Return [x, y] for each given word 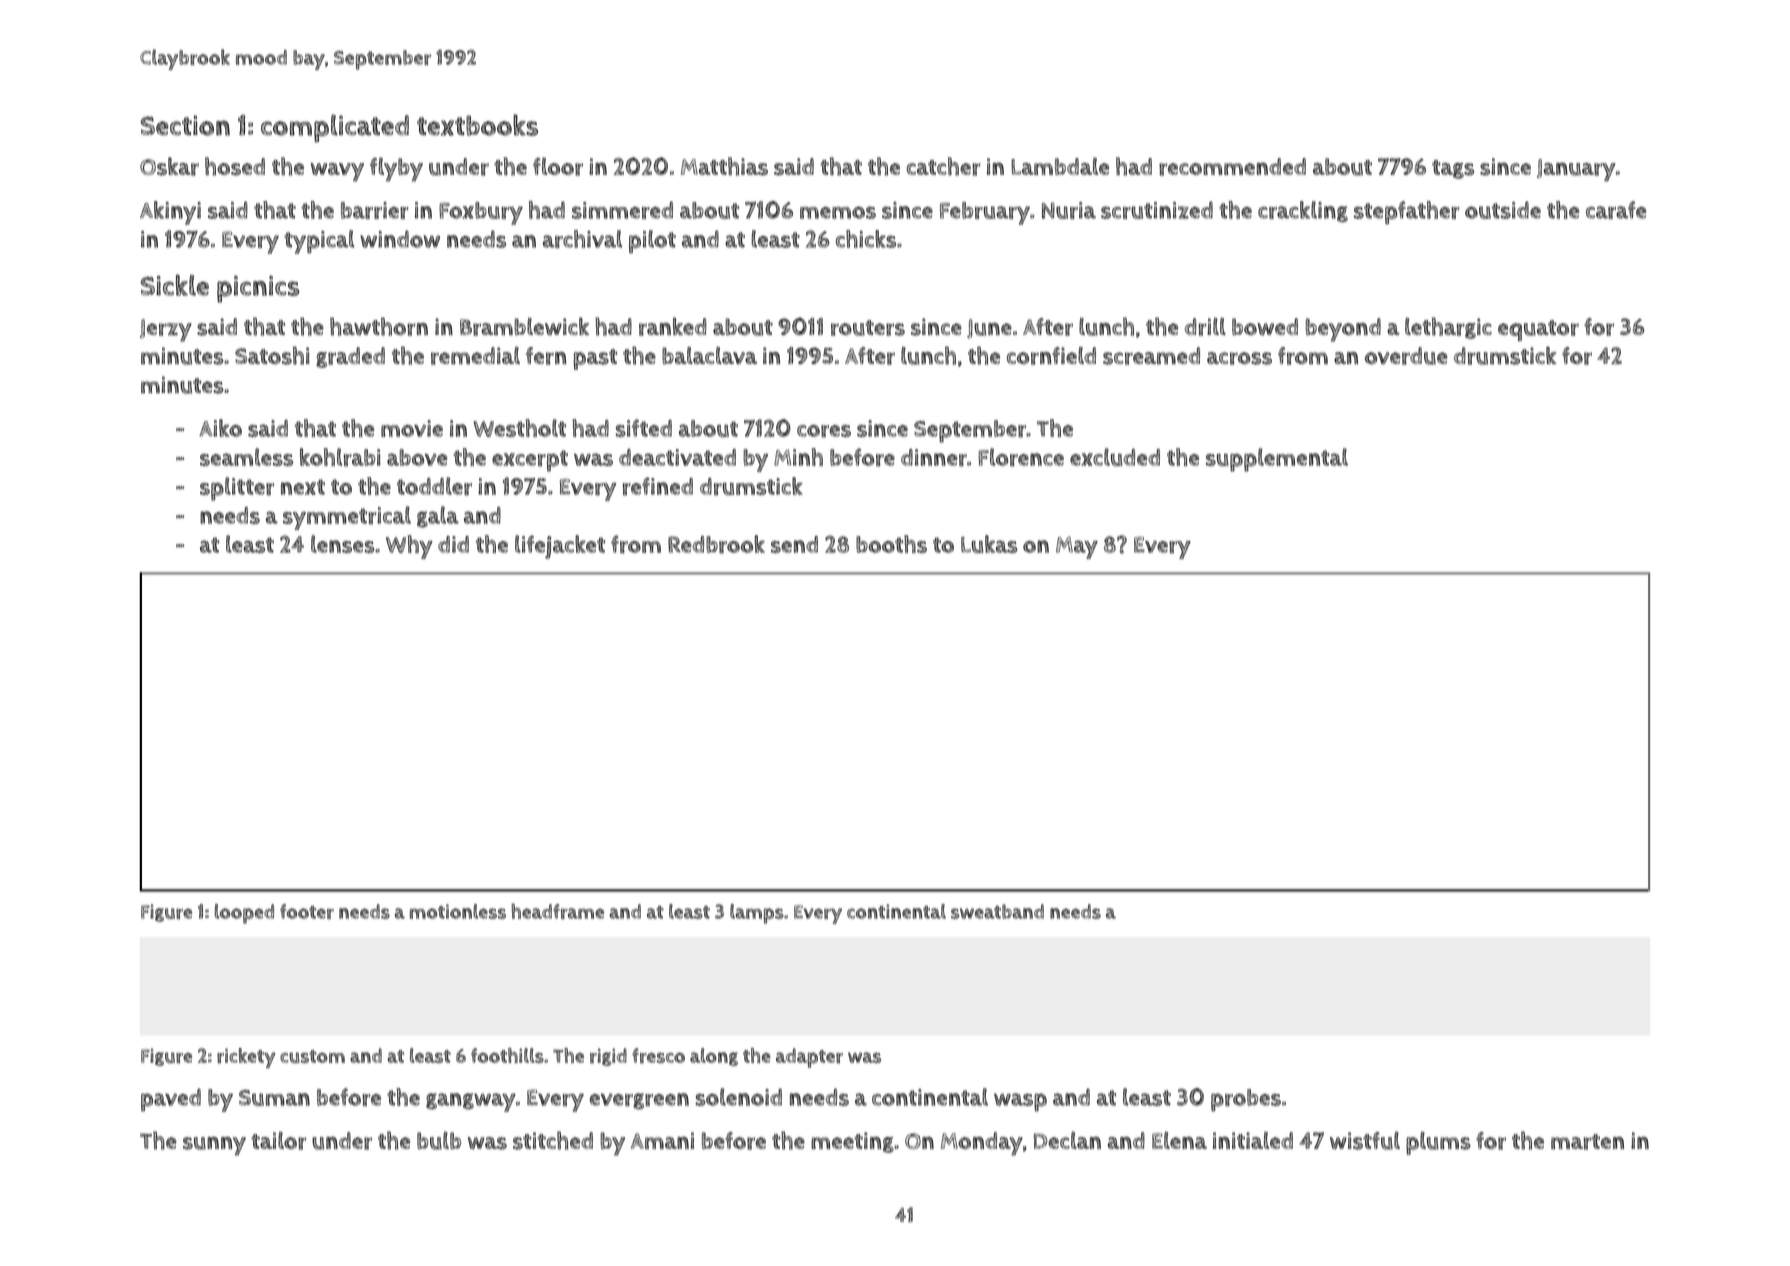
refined [658, 486]
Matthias [724, 166]
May [1077, 547]
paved [171, 1100]
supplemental [1277, 460]
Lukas [989, 544]
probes [1246, 1100]
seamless [246, 457]
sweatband [997, 911]
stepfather [1407, 212]
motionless [458, 911]
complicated [335, 128]
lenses [343, 544]
